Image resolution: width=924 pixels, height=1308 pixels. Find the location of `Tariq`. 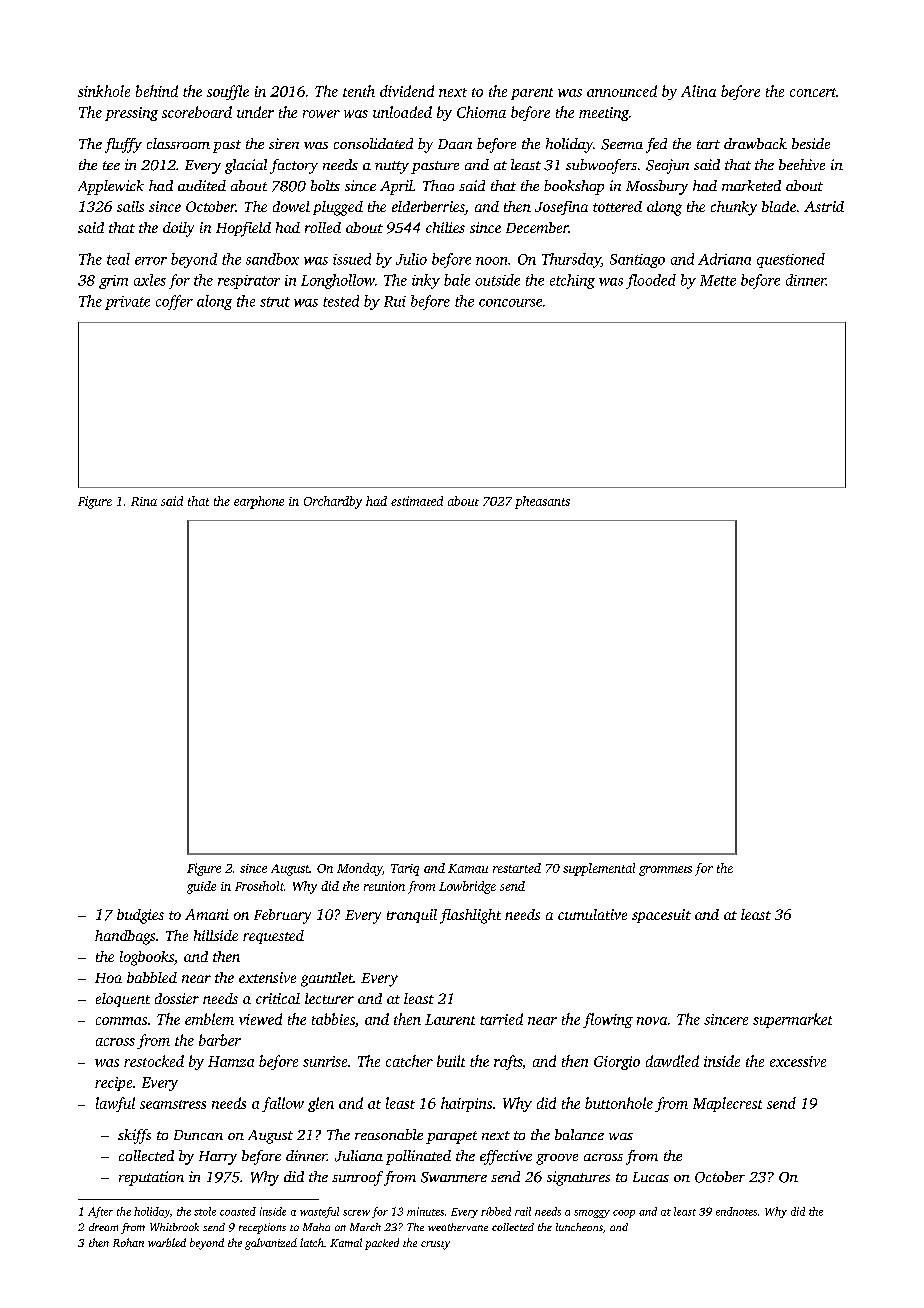

Tariq is located at coordinates (405, 870).
